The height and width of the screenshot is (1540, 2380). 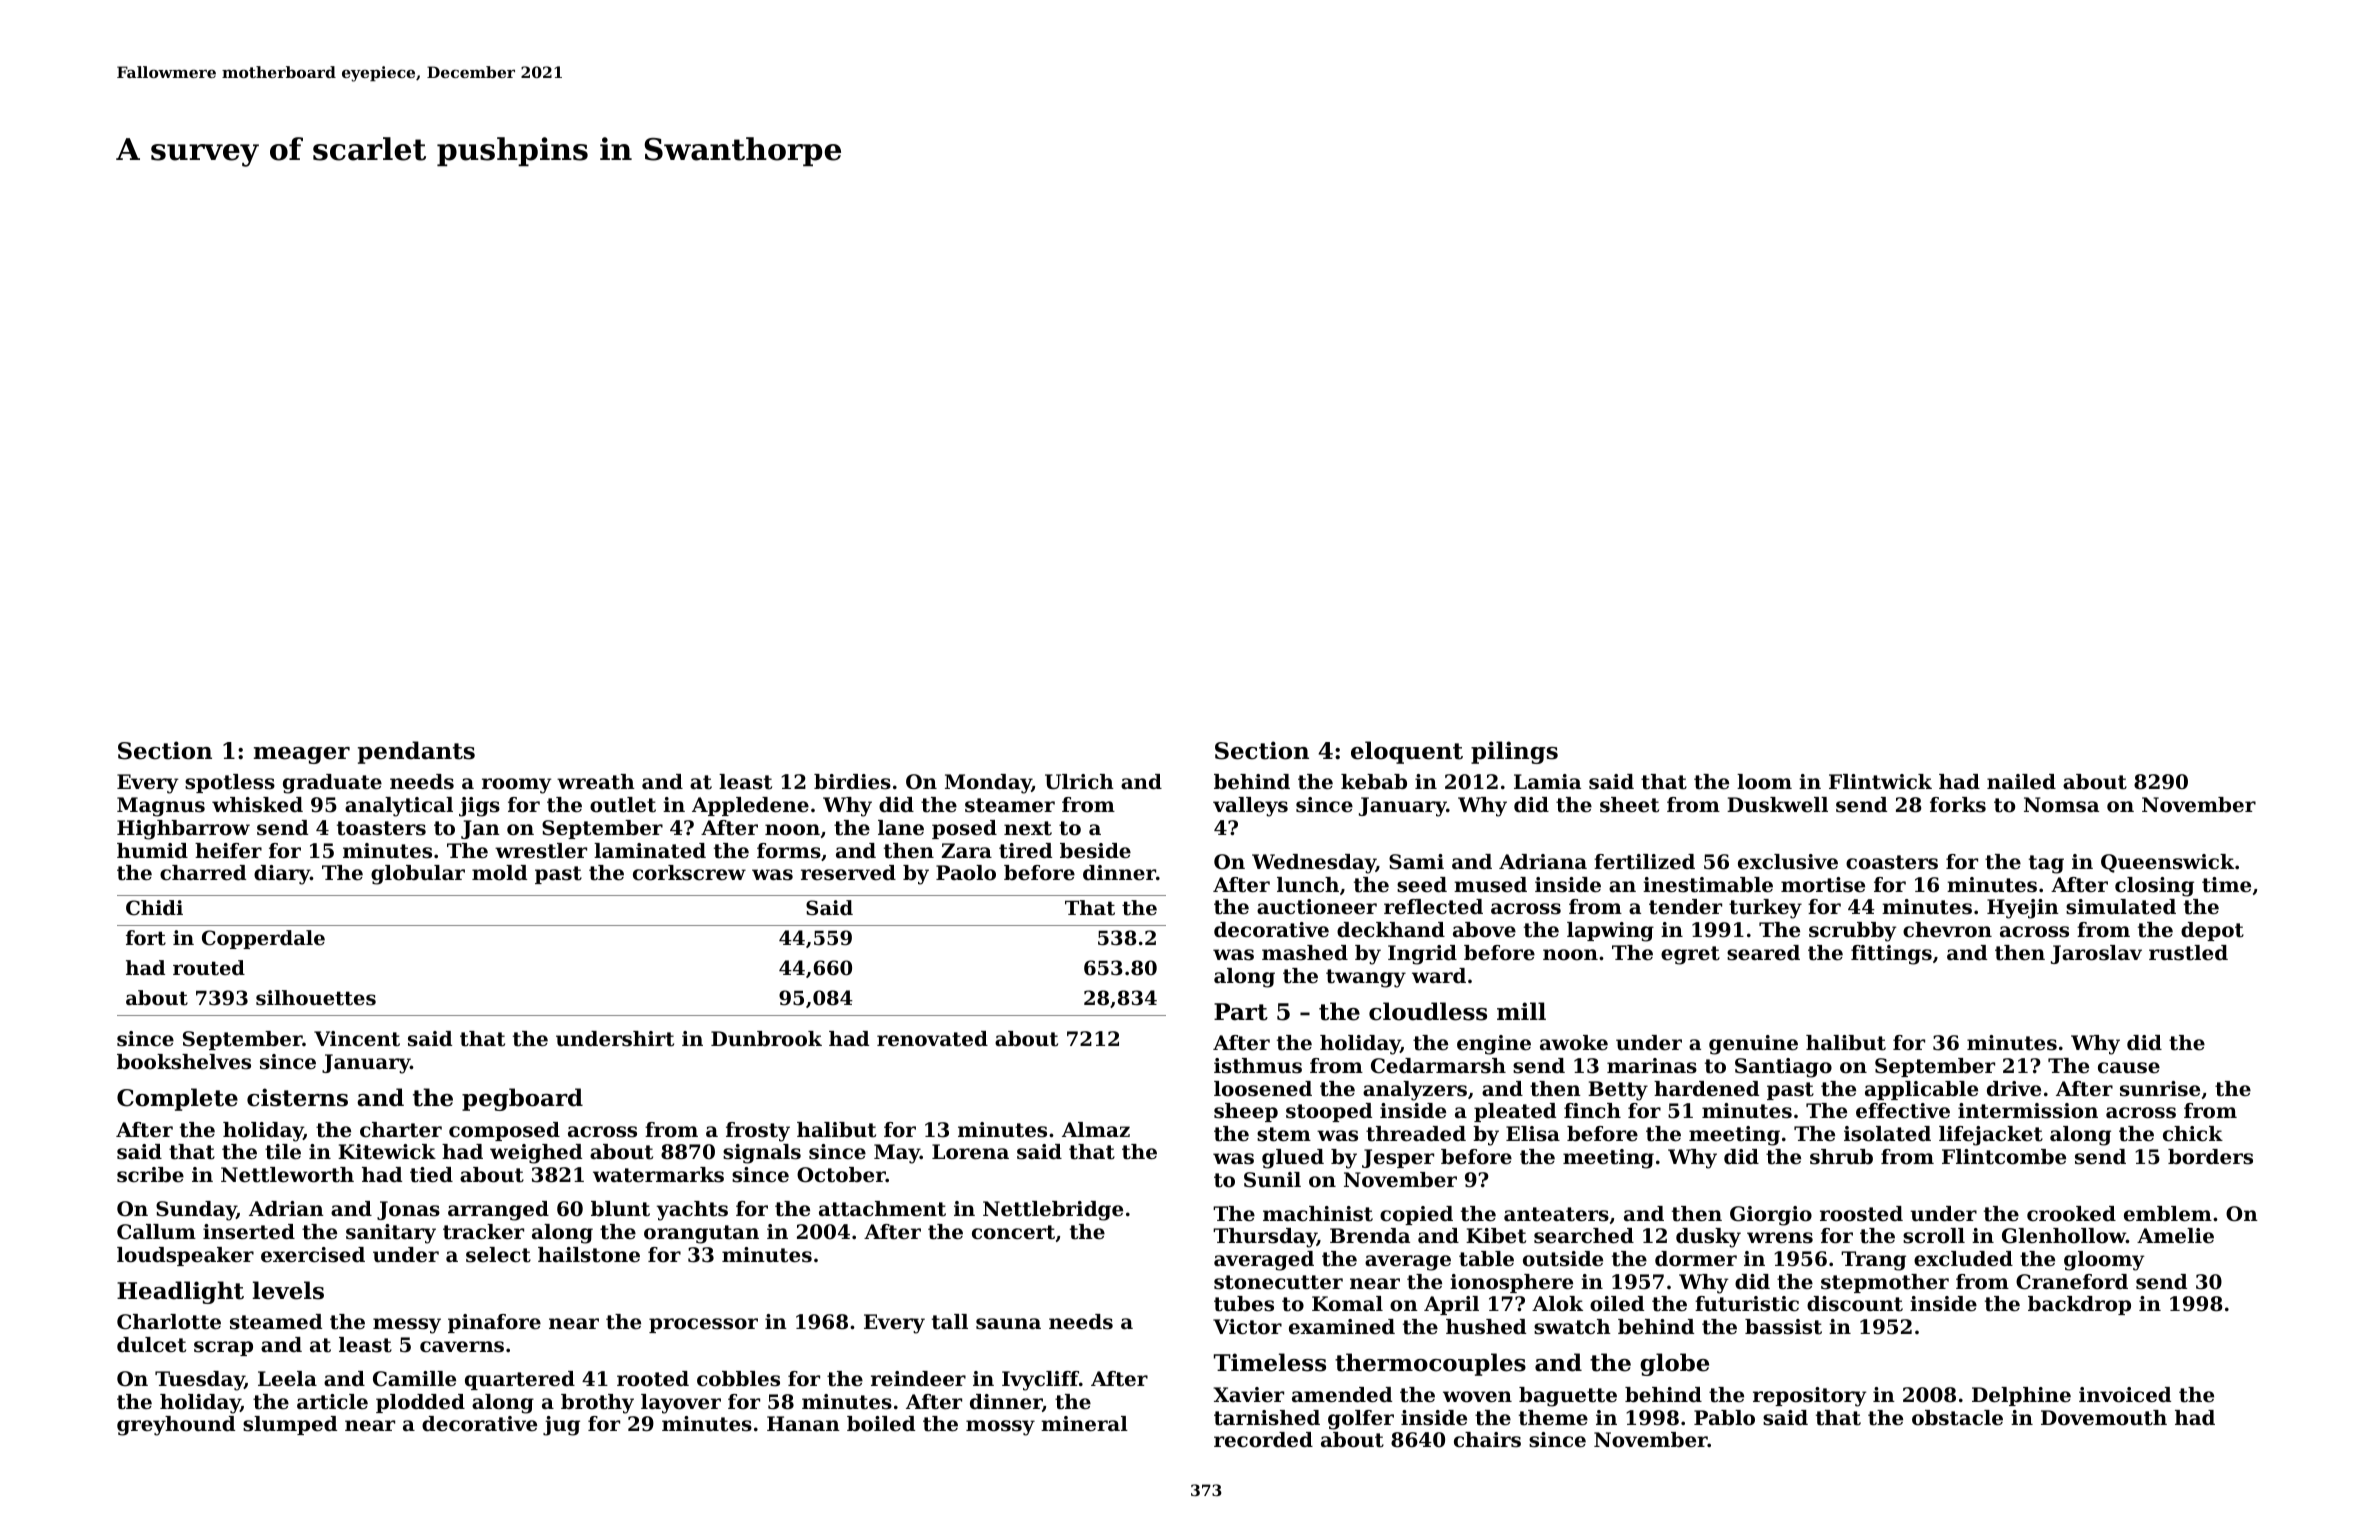 I want to click on greyhound, so click(x=176, y=1426).
